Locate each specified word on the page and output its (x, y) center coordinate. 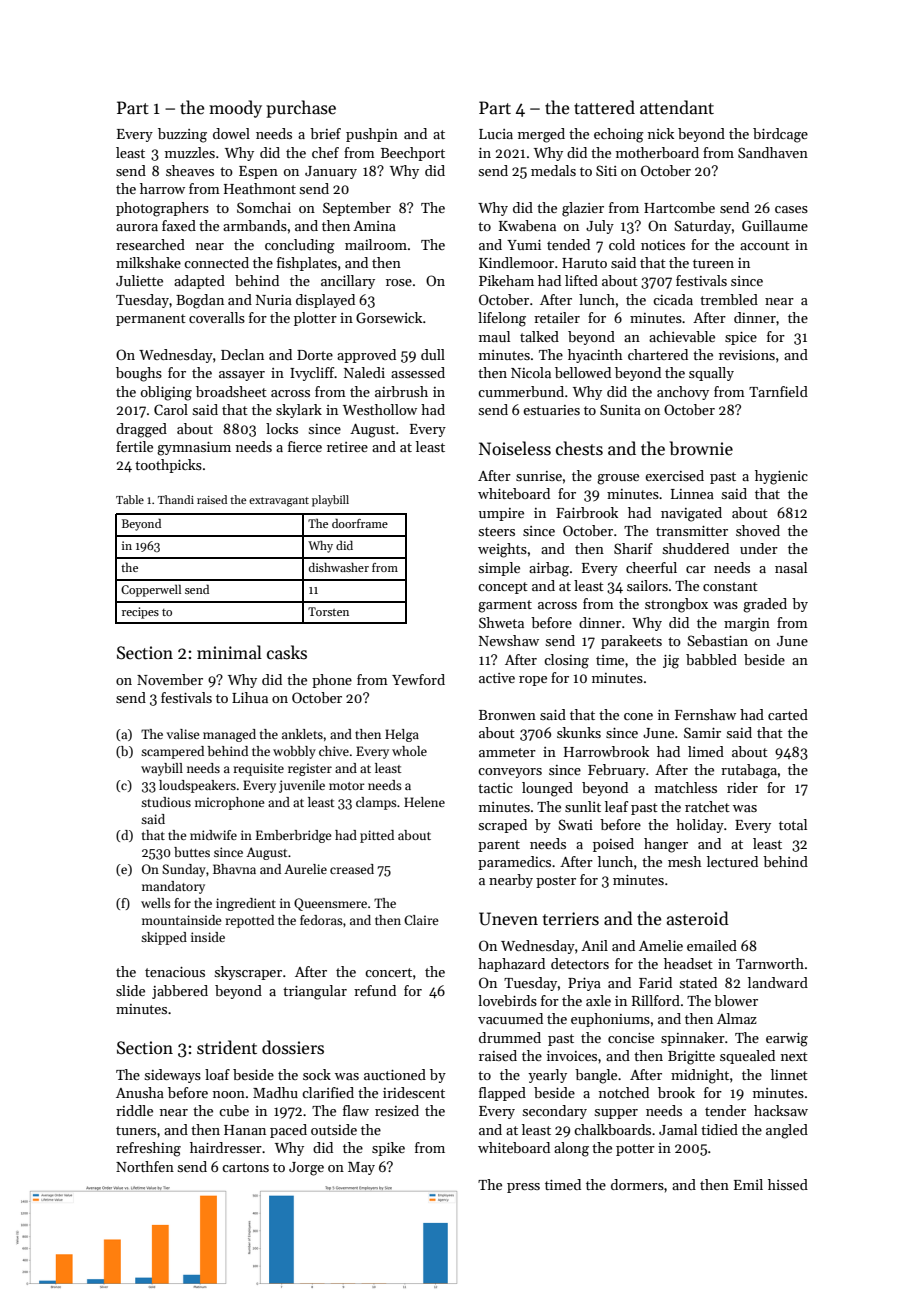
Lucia (496, 134)
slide (130, 990)
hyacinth (595, 356)
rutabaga (749, 771)
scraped (503, 826)
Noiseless (515, 448)
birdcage (780, 135)
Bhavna (234, 869)
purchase (301, 109)
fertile (134, 446)
